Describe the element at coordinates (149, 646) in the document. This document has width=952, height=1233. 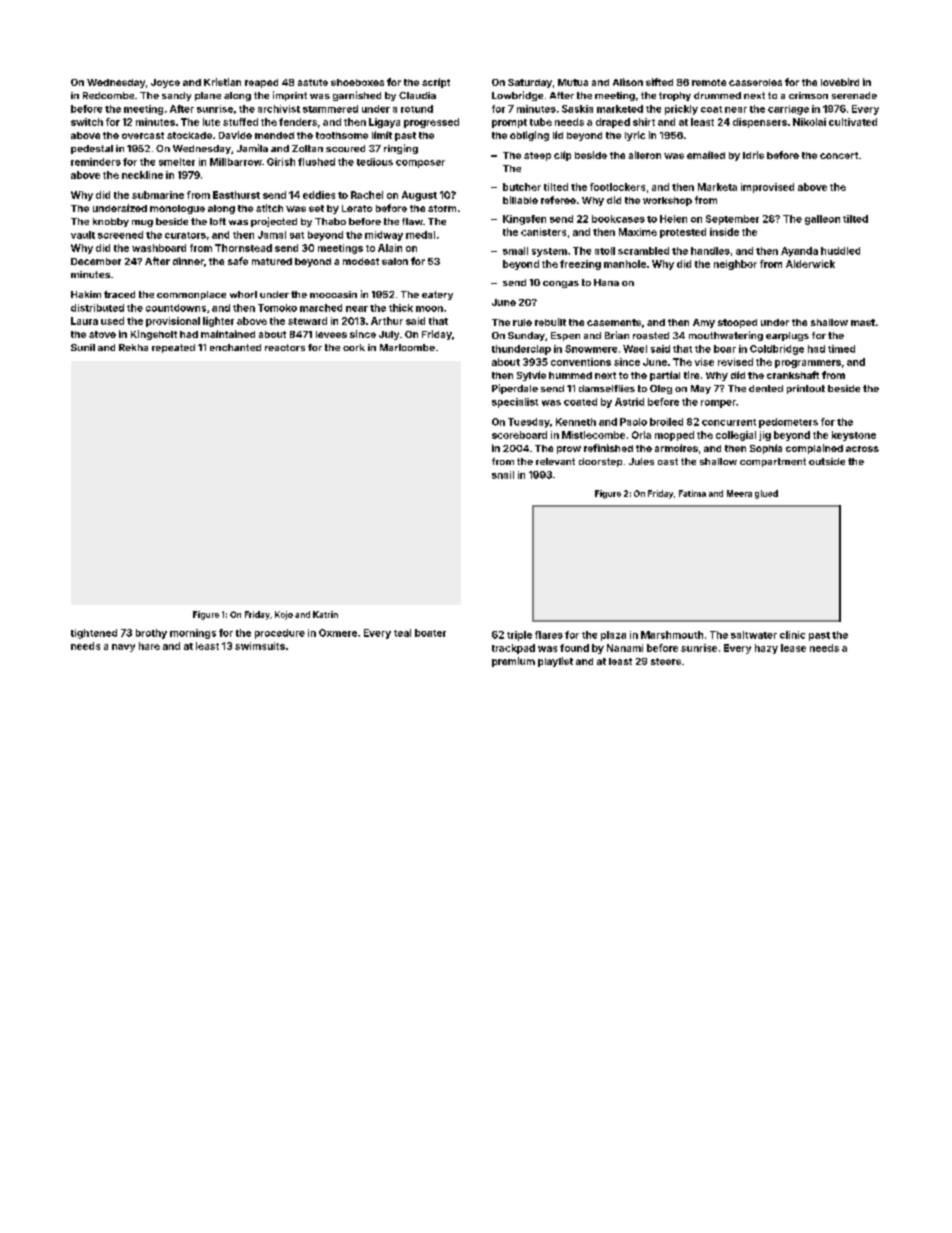
I see `hare` at that location.
